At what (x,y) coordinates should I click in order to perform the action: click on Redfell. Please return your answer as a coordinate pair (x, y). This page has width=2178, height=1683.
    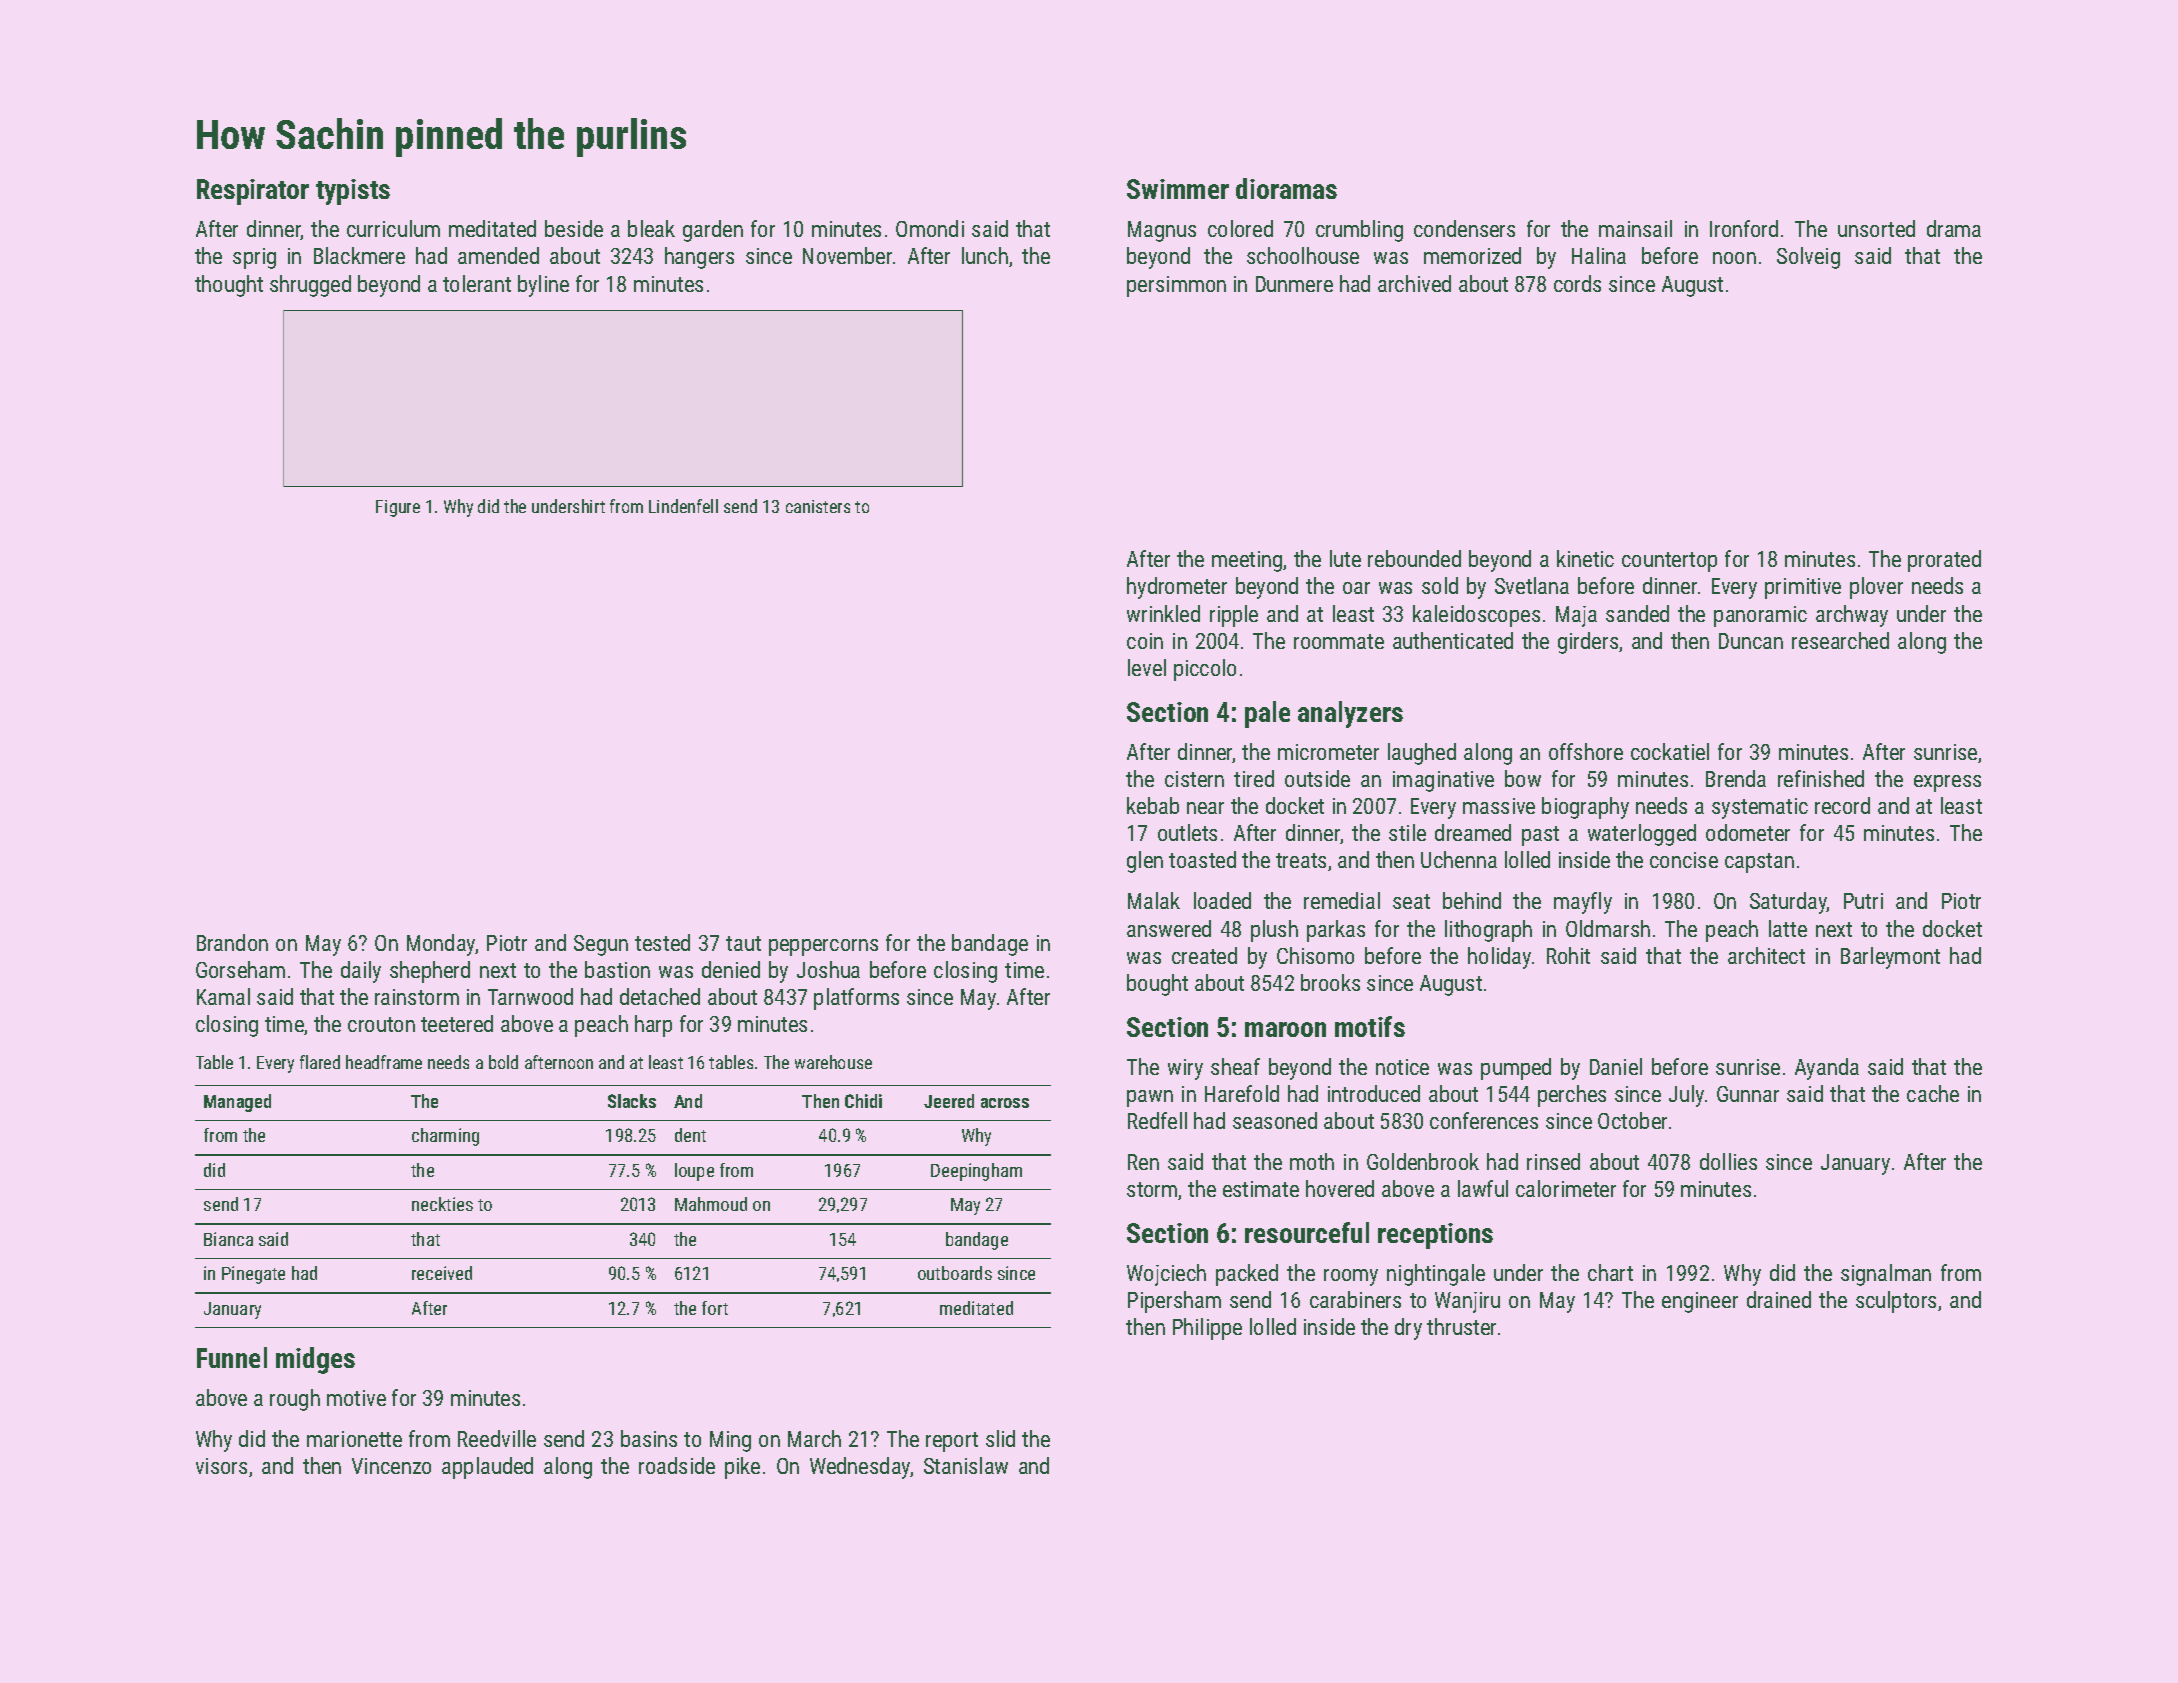
    Looking at the image, I should click on (1157, 1120).
